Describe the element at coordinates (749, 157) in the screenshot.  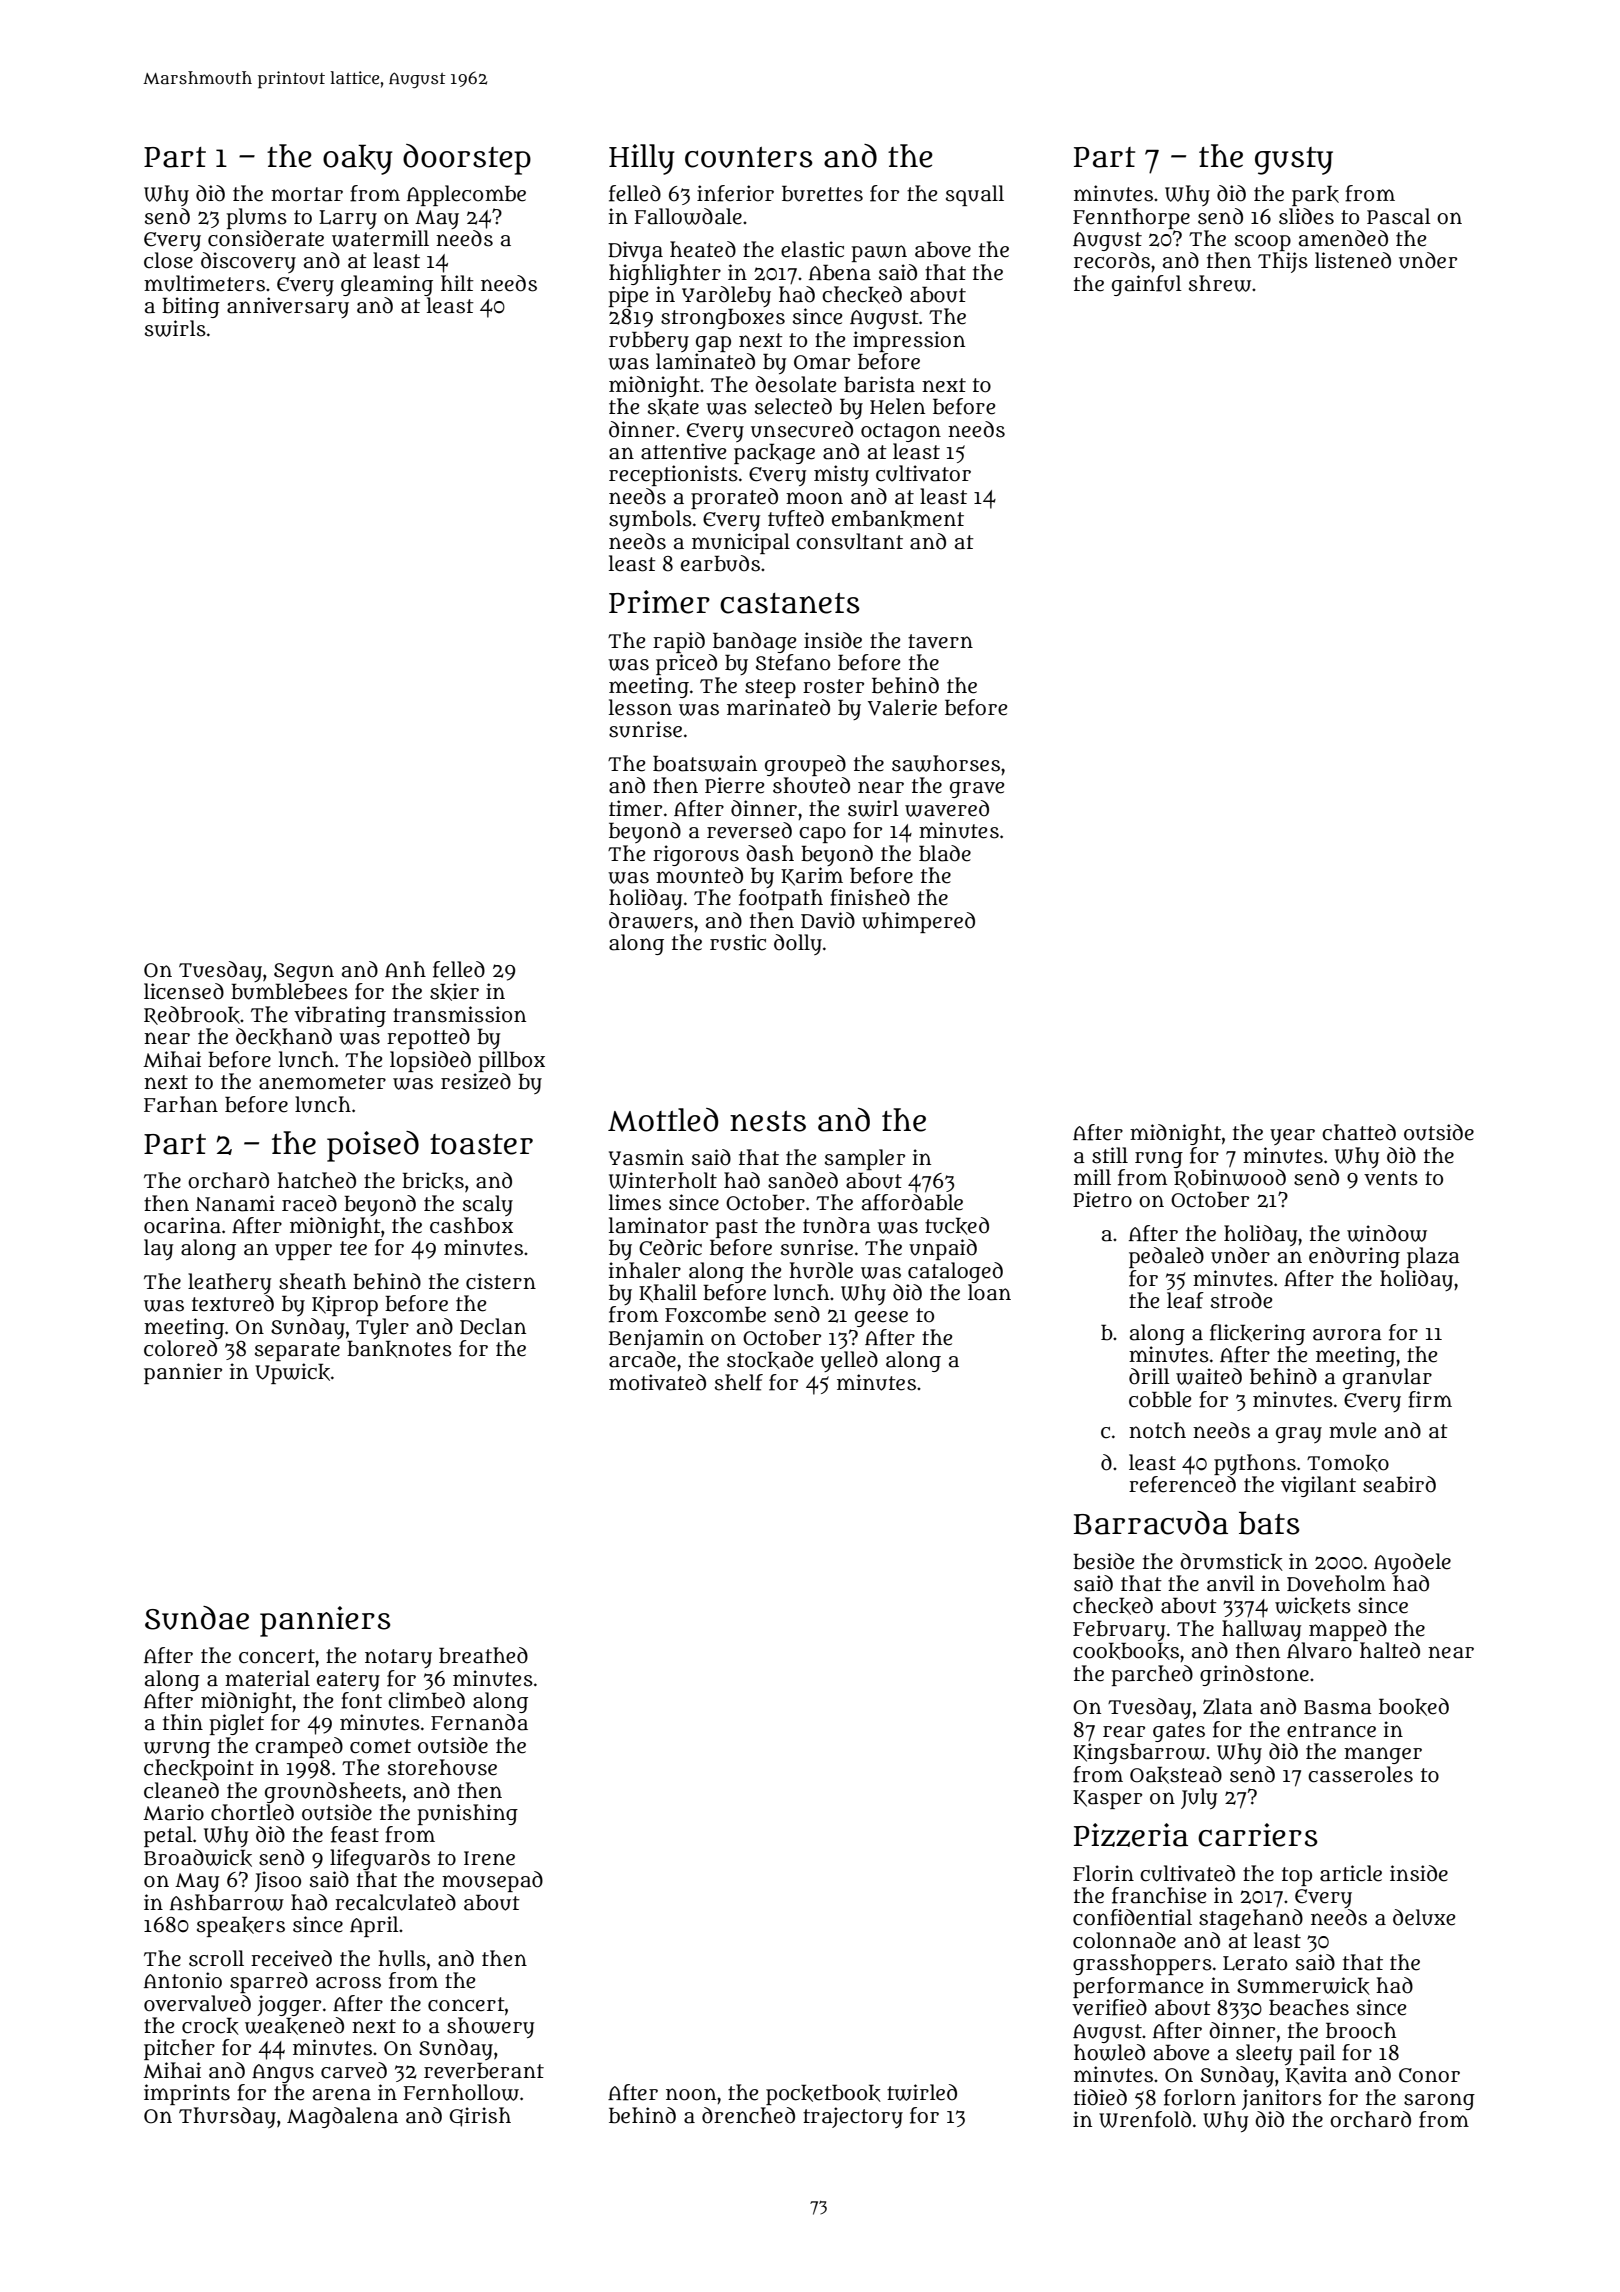
I see `counters` at that location.
